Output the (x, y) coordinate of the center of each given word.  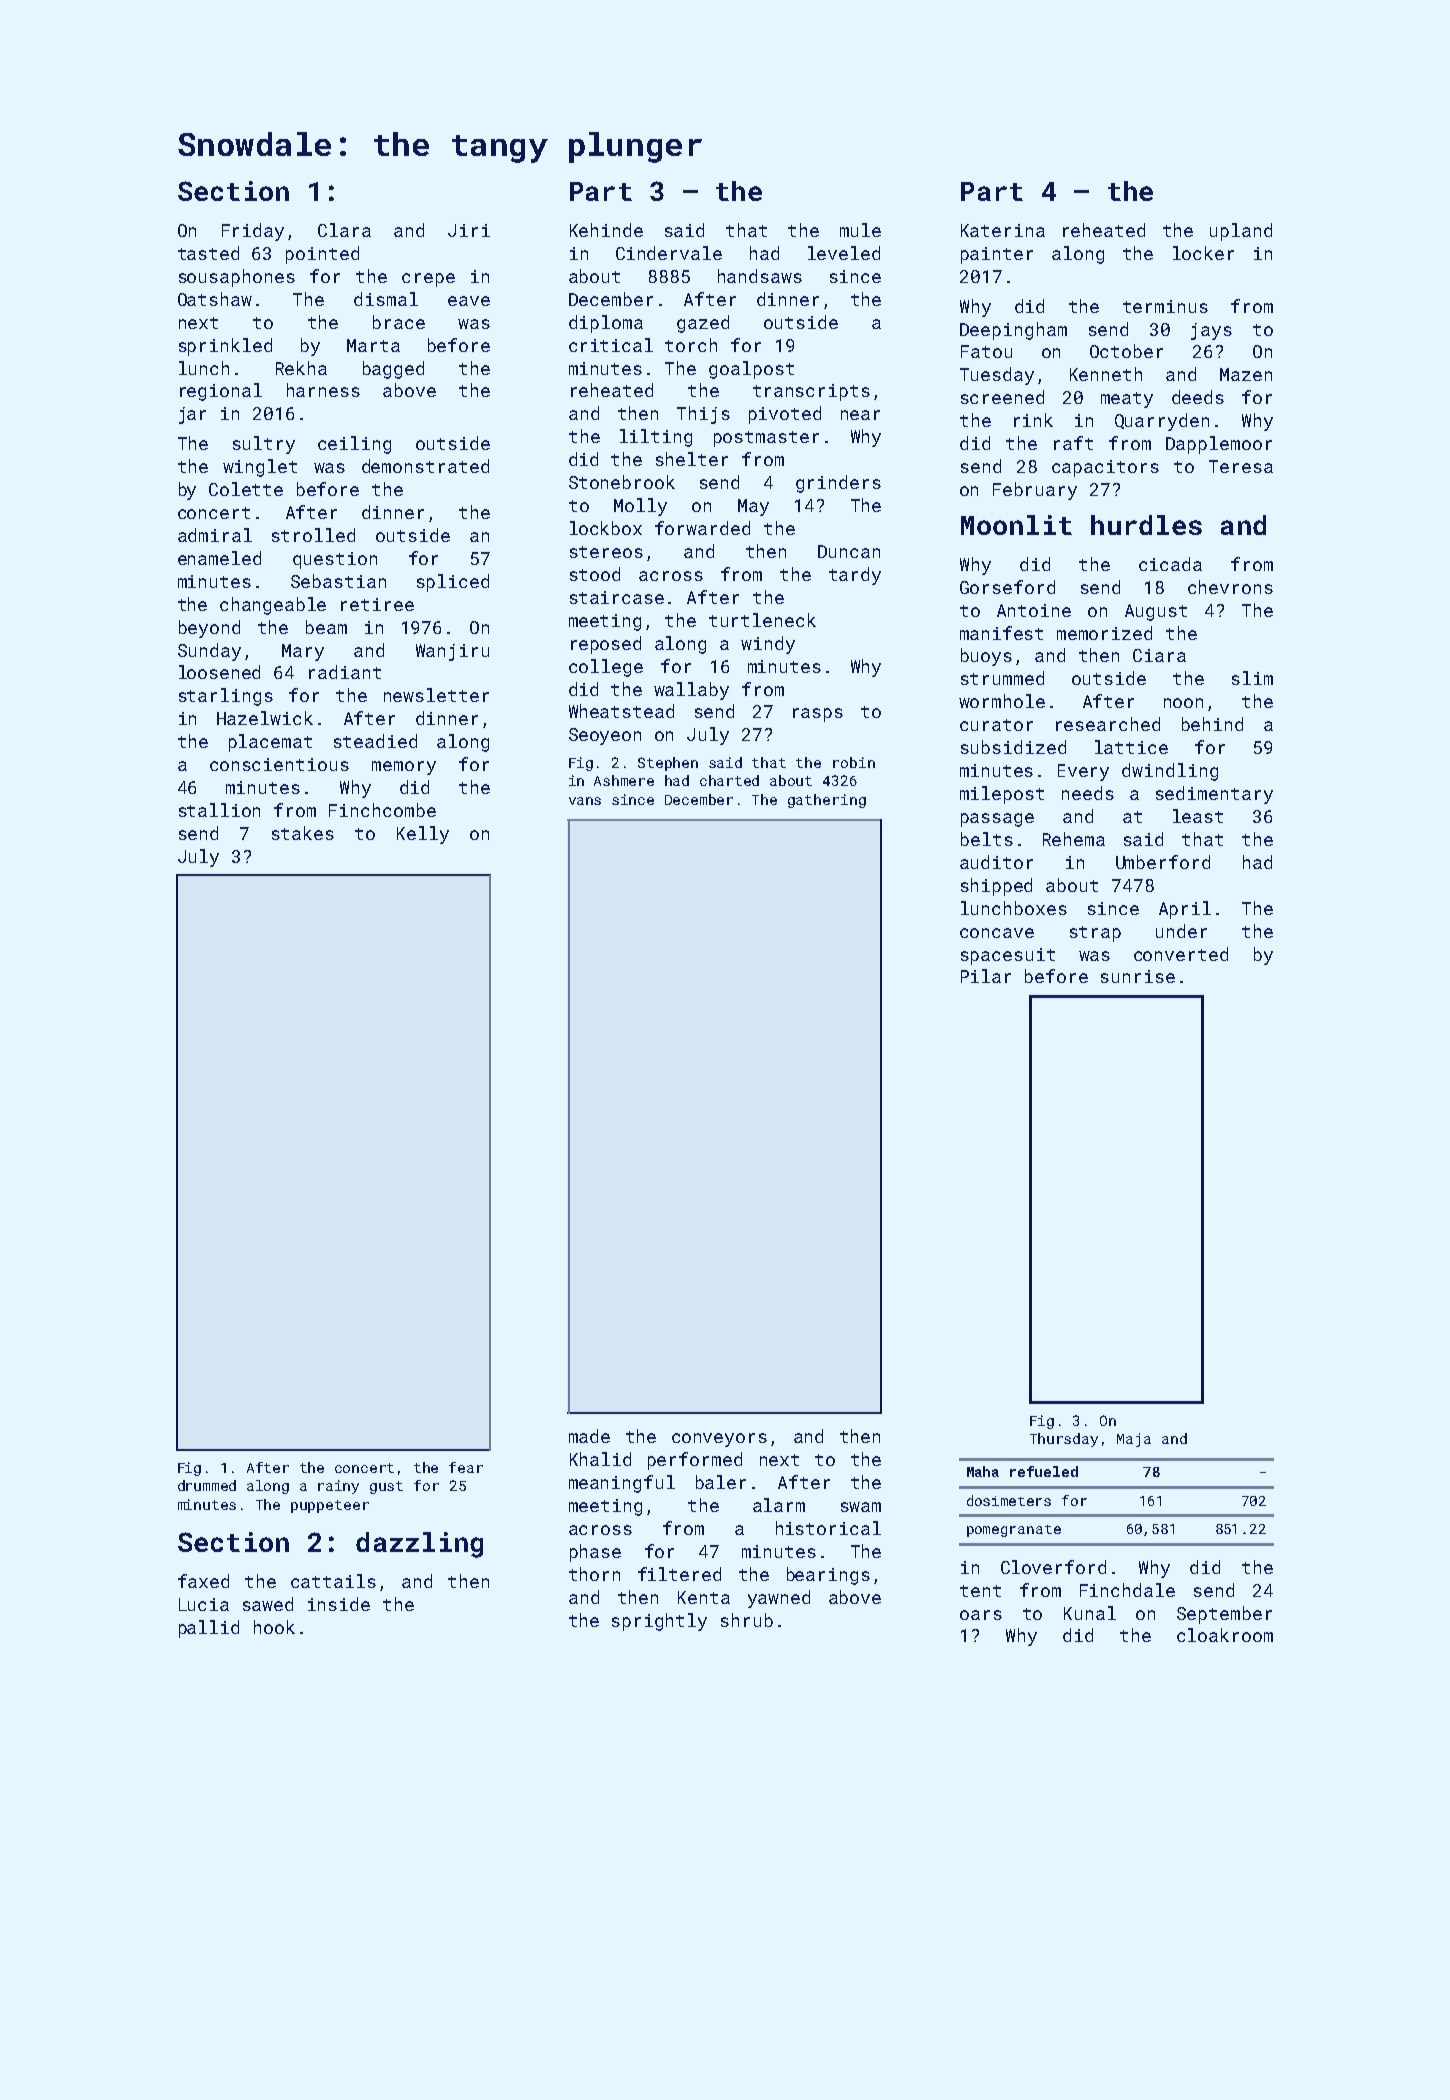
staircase (617, 597)
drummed (207, 1485)
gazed (703, 324)
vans (585, 801)
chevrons (1230, 587)
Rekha (301, 368)
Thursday (1064, 1440)
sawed (268, 1604)
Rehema (1074, 839)
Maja (1134, 1440)
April (1185, 910)
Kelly (423, 835)
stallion (219, 810)
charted (729, 780)
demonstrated (425, 466)
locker (1203, 253)
